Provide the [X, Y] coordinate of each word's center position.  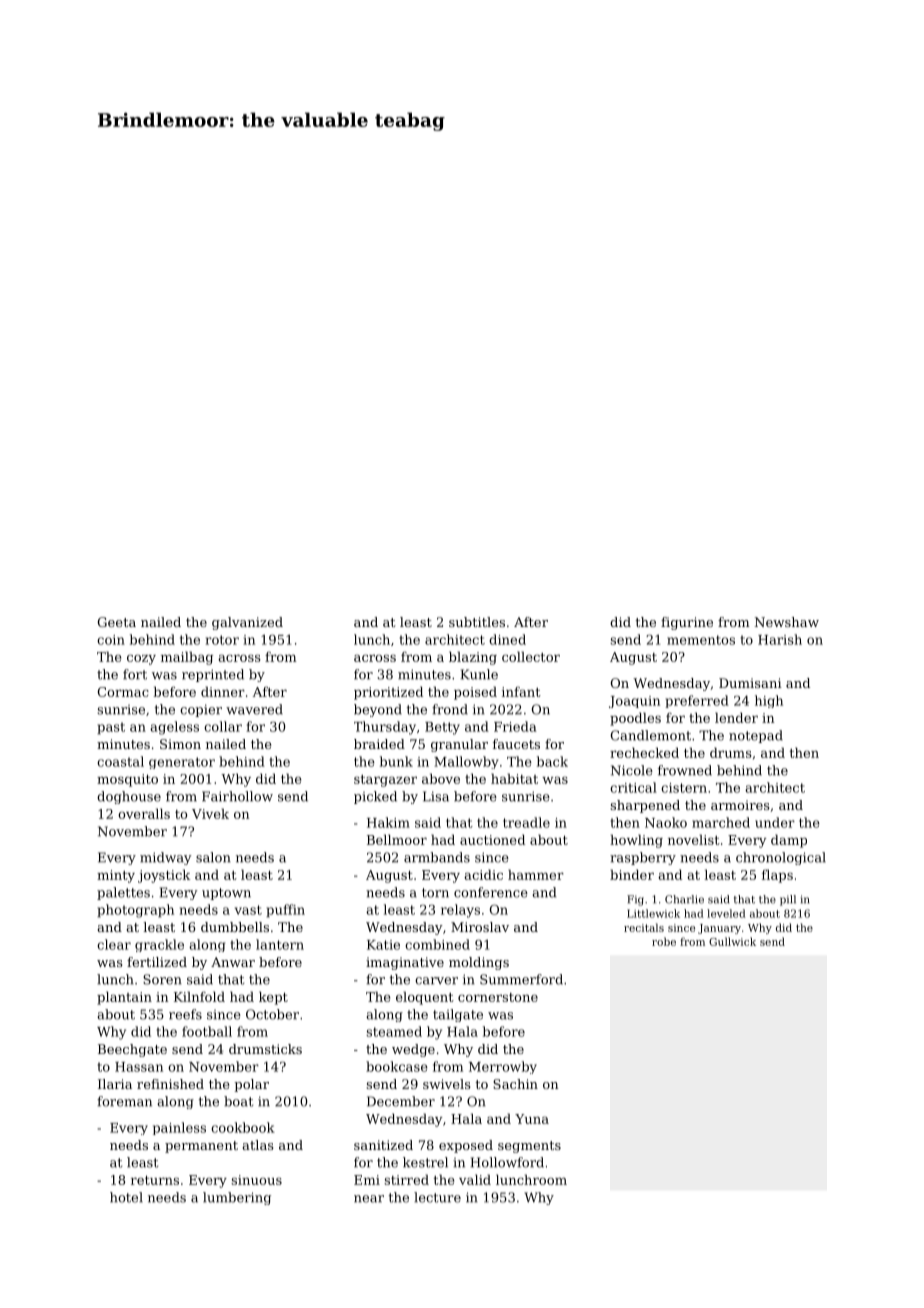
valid [475, 1179]
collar [223, 726]
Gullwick [732, 941]
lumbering [237, 1198]
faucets [516, 744]
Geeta [117, 622]
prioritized [388, 693]
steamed [394, 1031]
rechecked [644, 752]
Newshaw [787, 622]
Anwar [233, 962]
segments [529, 1147]
